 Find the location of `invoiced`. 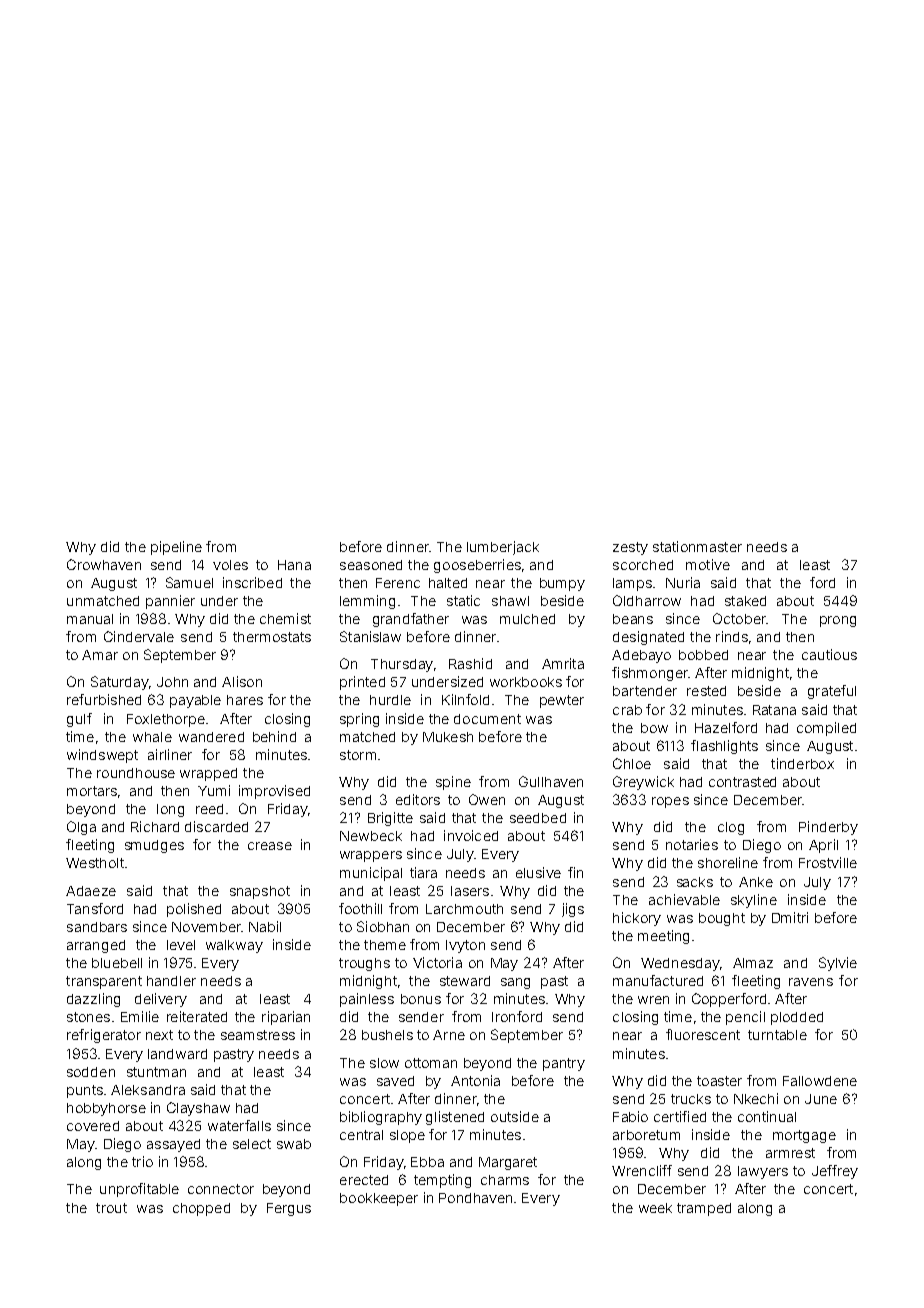

invoiced is located at coordinates (471, 835).
